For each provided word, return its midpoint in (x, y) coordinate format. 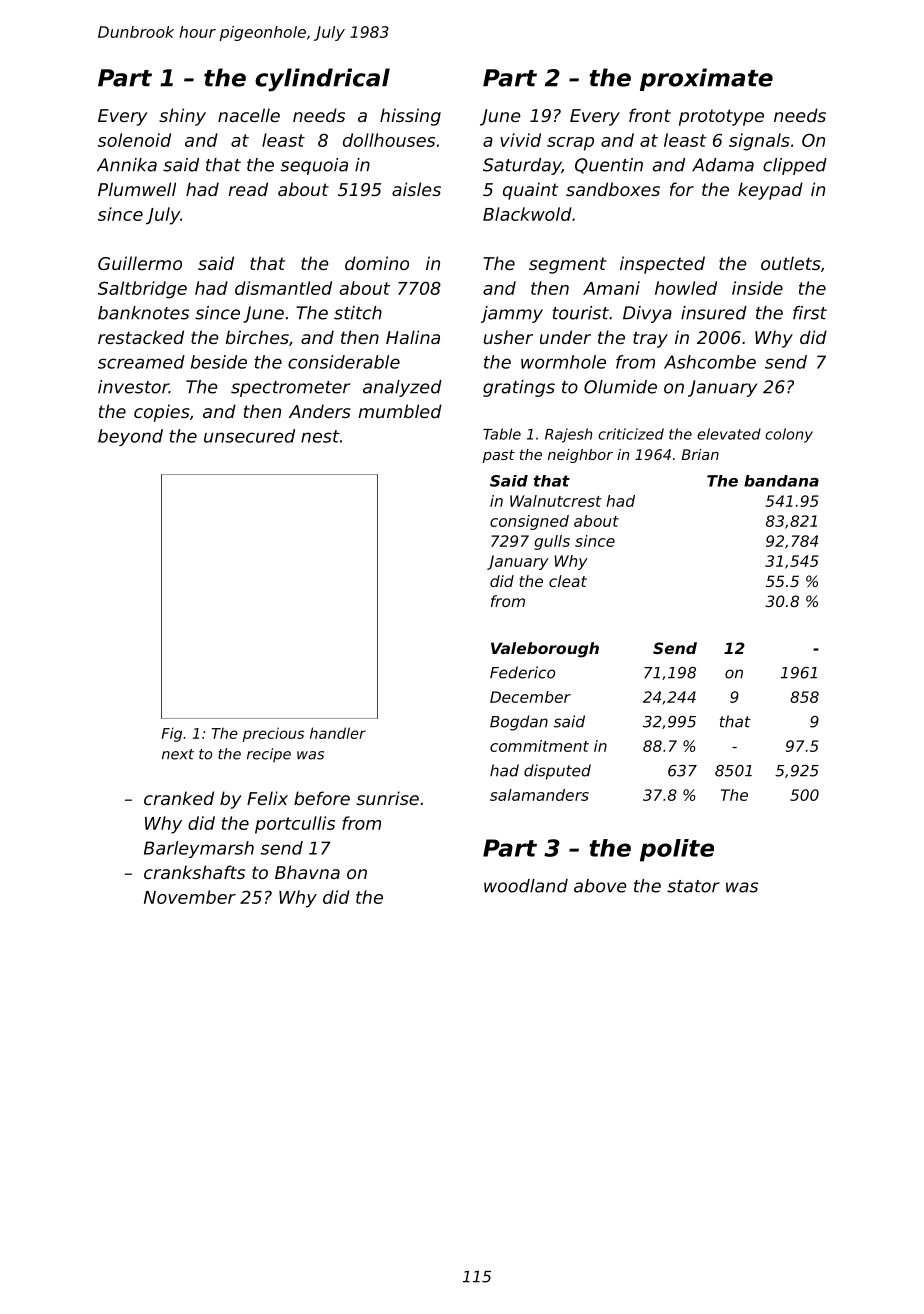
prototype (721, 117)
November (190, 897)
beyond (130, 437)
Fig (172, 734)
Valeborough (545, 650)
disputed (557, 772)
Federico (522, 672)
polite (677, 850)
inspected (662, 265)
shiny (182, 117)
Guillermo (140, 263)
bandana (781, 481)
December (530, 697)
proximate (706, 79)
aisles (416, 189)
